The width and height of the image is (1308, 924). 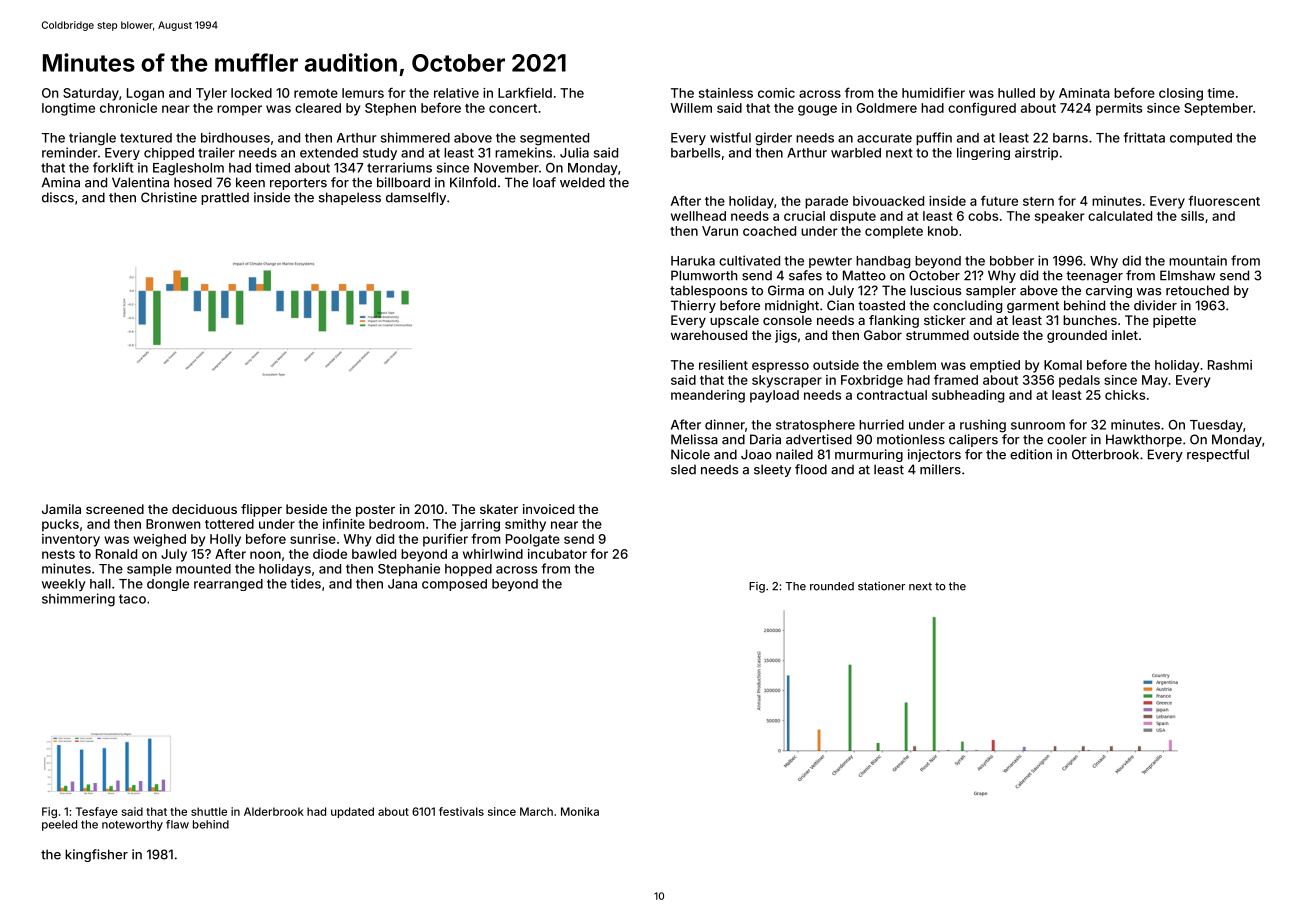 I want to click on meandering, so click(x=708, y=396).
